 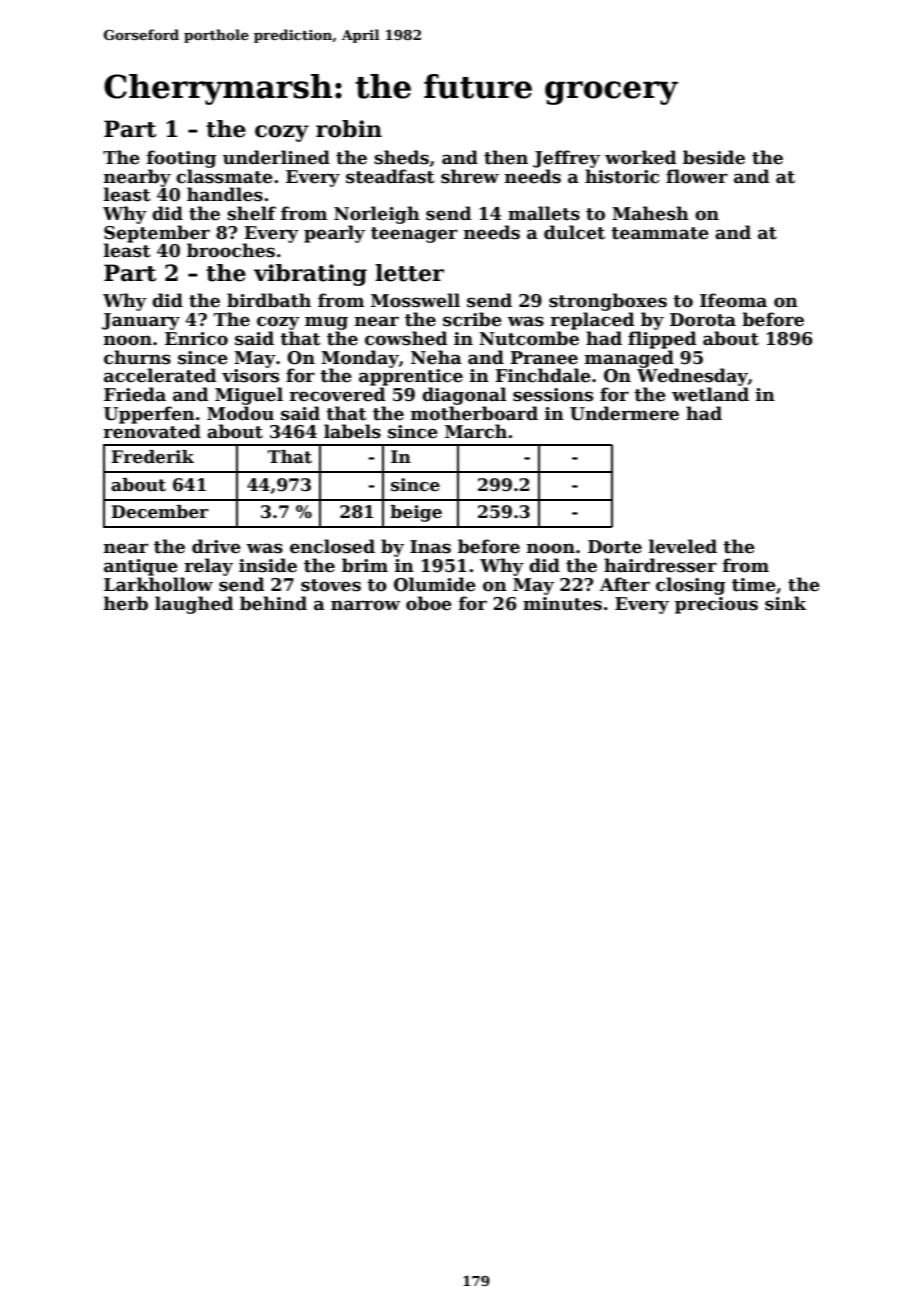 I want to click on Frieda, so click(x=135, y=394).
